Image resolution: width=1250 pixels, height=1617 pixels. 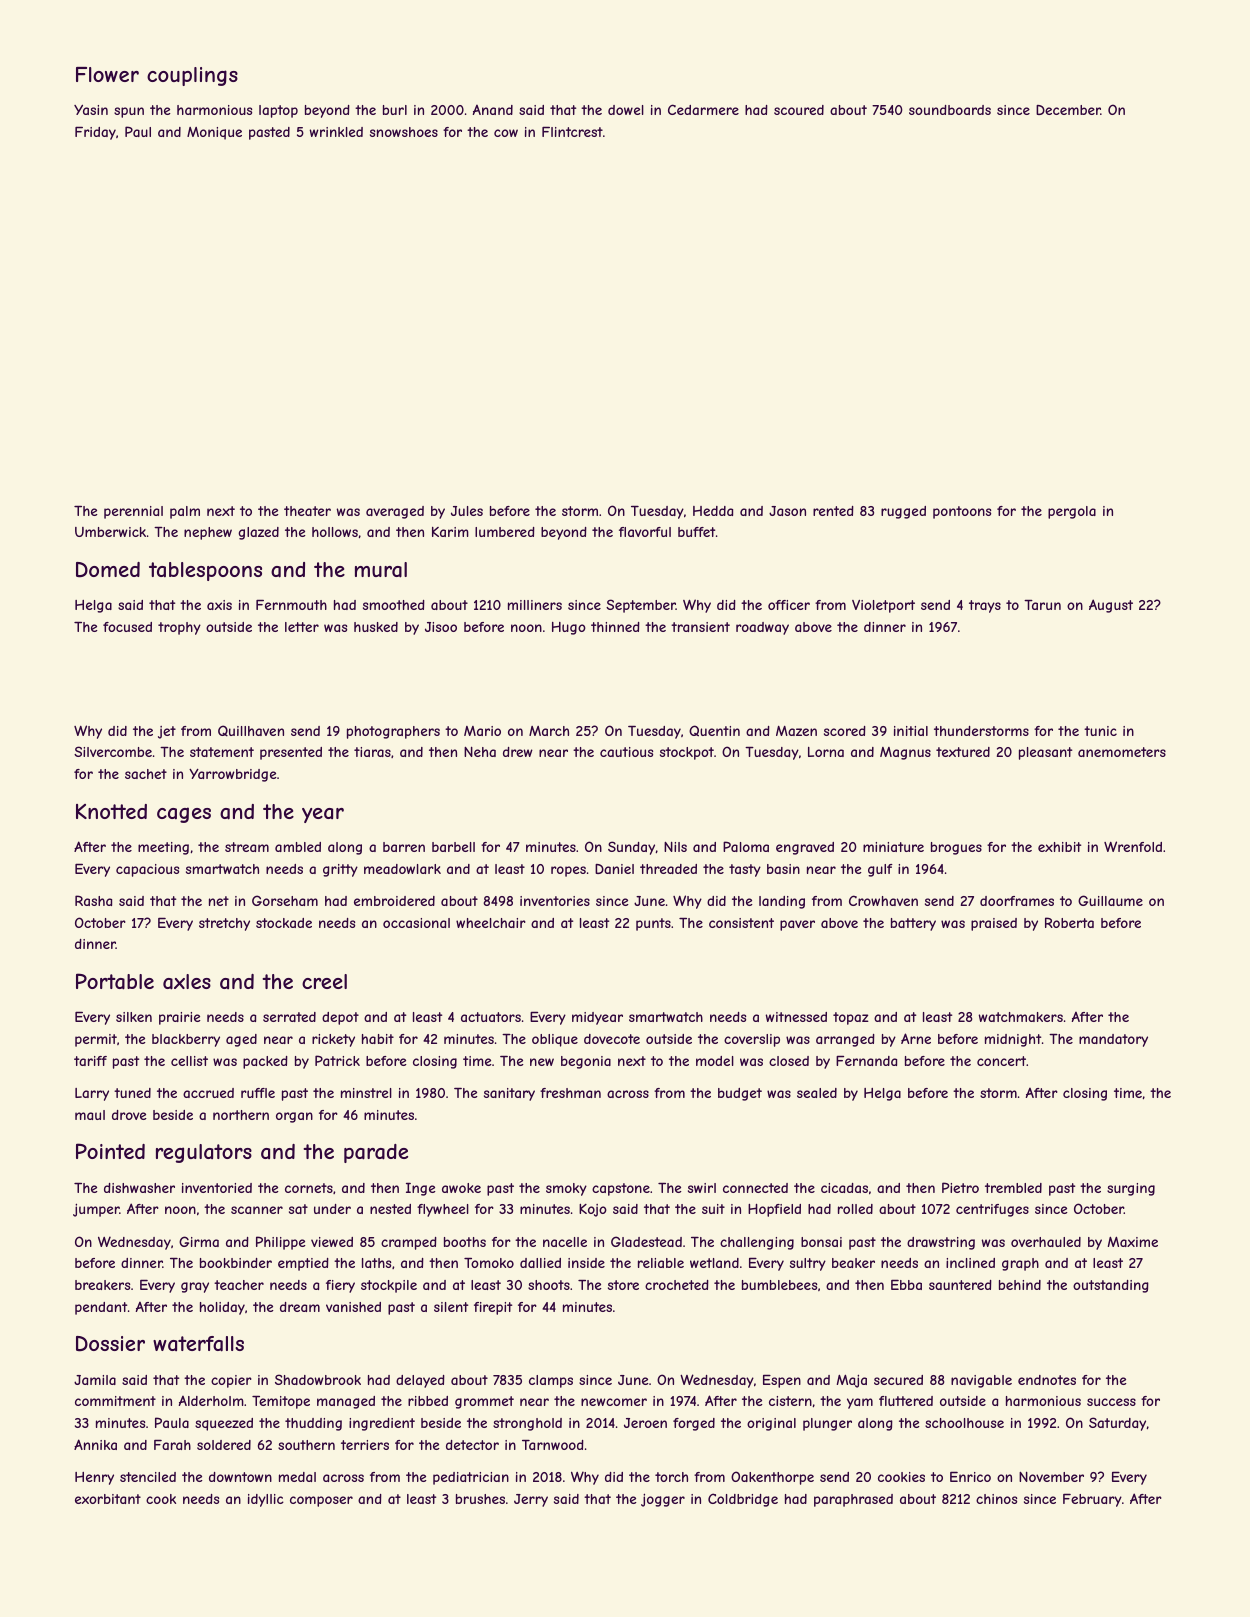 I want to click on cages, so click(x=184, y=815).
